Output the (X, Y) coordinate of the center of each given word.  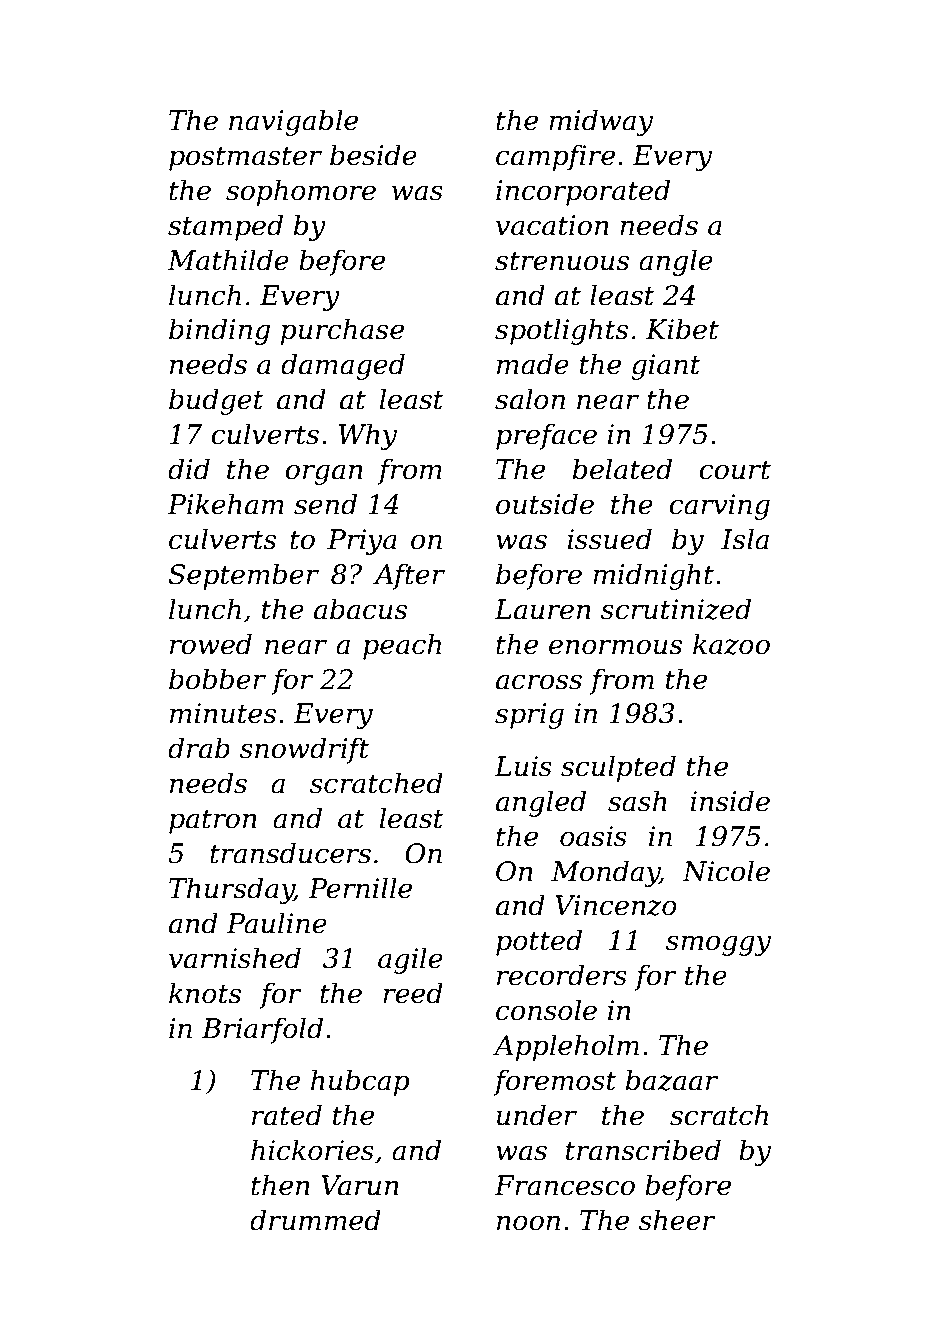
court (735, 470)
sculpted (618, 768)
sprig (529, 716)
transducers (290, 853)
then (280, 1185)
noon (528, 1223)
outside (545, 504)
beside (373, 155)
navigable (293, 122)
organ (324, 474)
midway (601, 122)
